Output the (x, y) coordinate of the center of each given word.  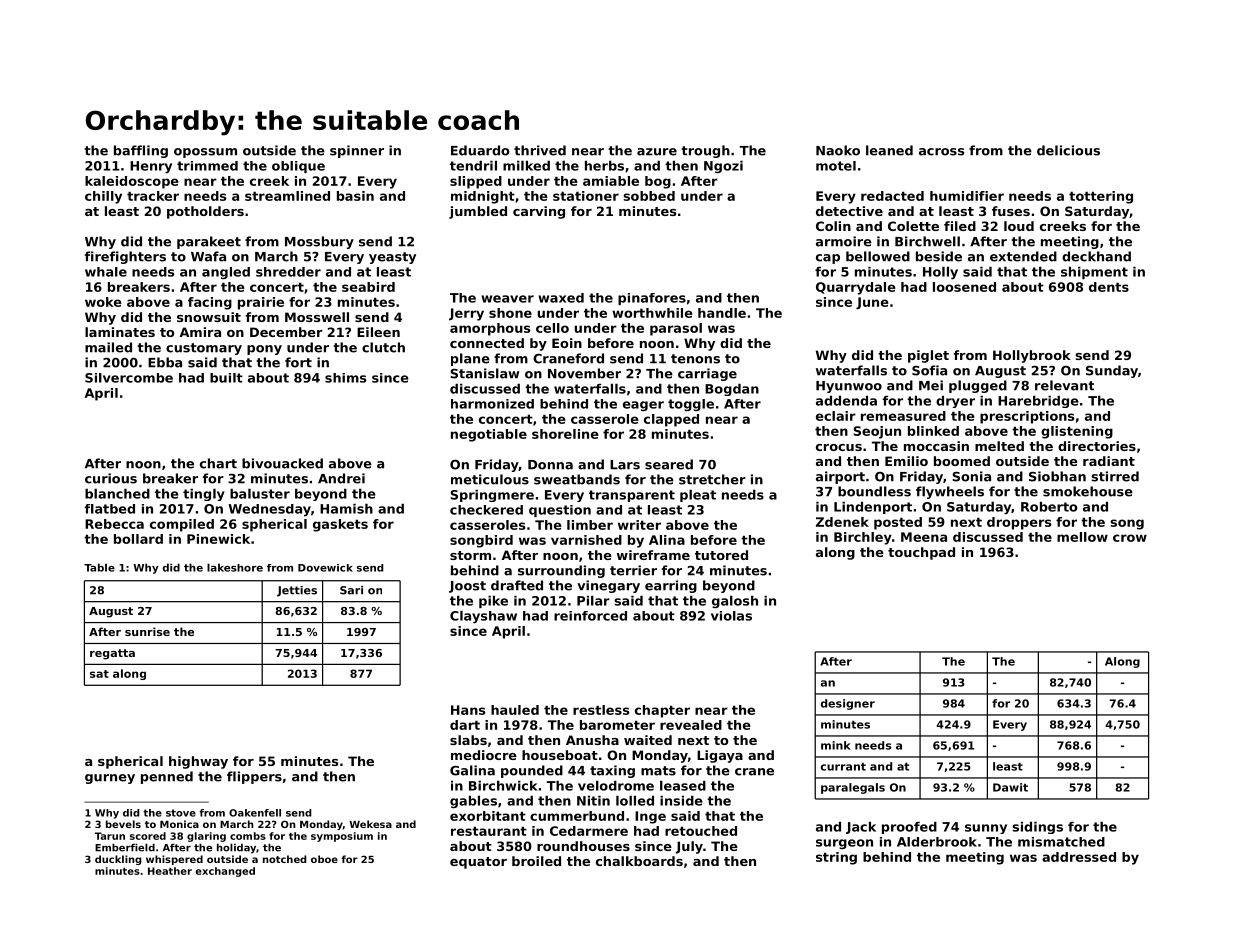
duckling (118, 860)
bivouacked (282, 463)
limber (590, 525)
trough (705, 151)
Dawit (1010, 787)
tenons (695, 359)
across (941, 152)
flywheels (950, 492)
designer (848, 704)
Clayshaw (483, 617)
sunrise (147, 631)
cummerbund (577, 816)
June (872, 303)
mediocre (484, 755)
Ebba (165, 362)
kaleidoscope (132, 182)
